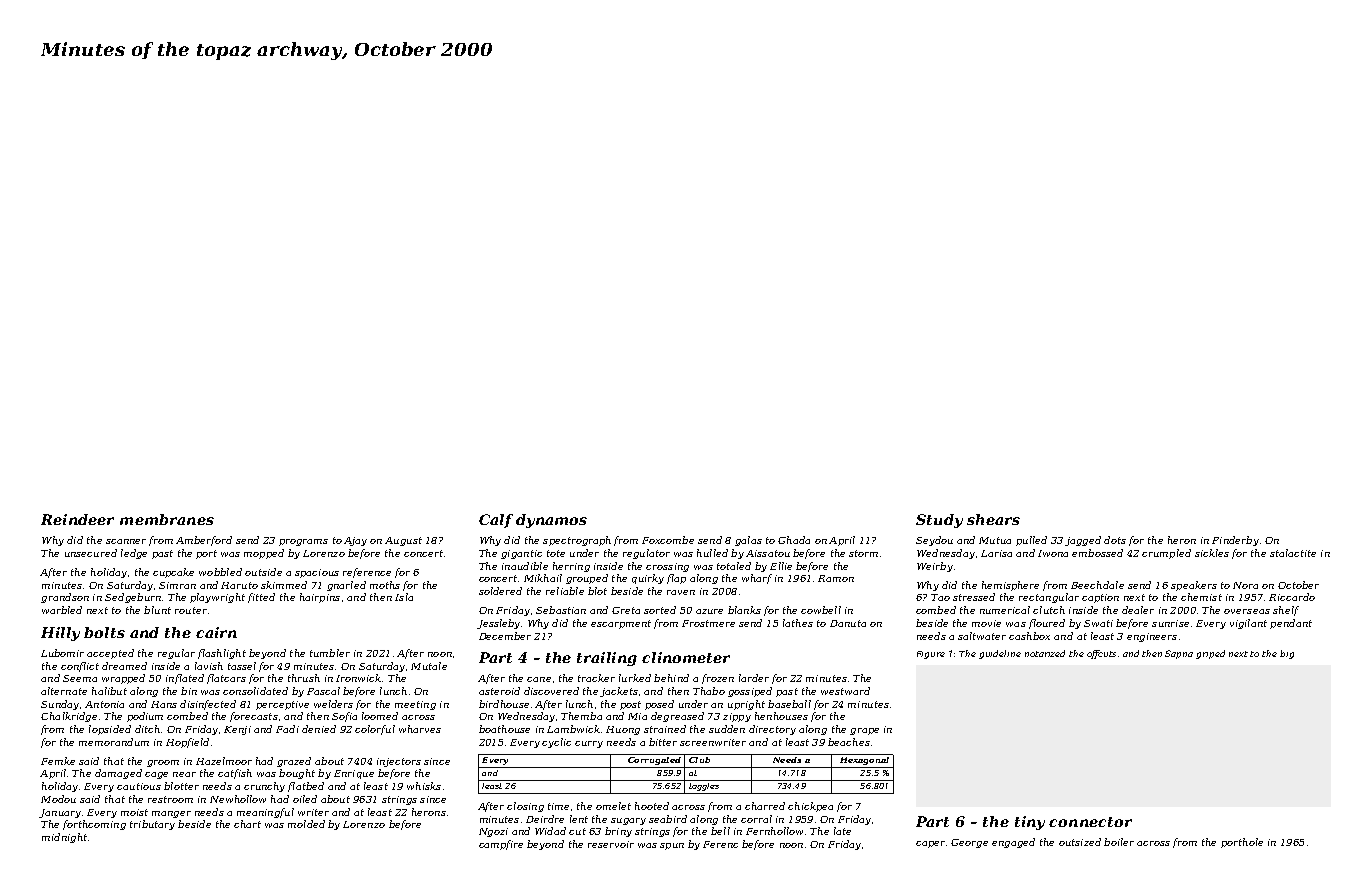 This page has width=1372, height=887. Describe the element at coordinates (993, 519) in the page. I see `shears` at that location.
